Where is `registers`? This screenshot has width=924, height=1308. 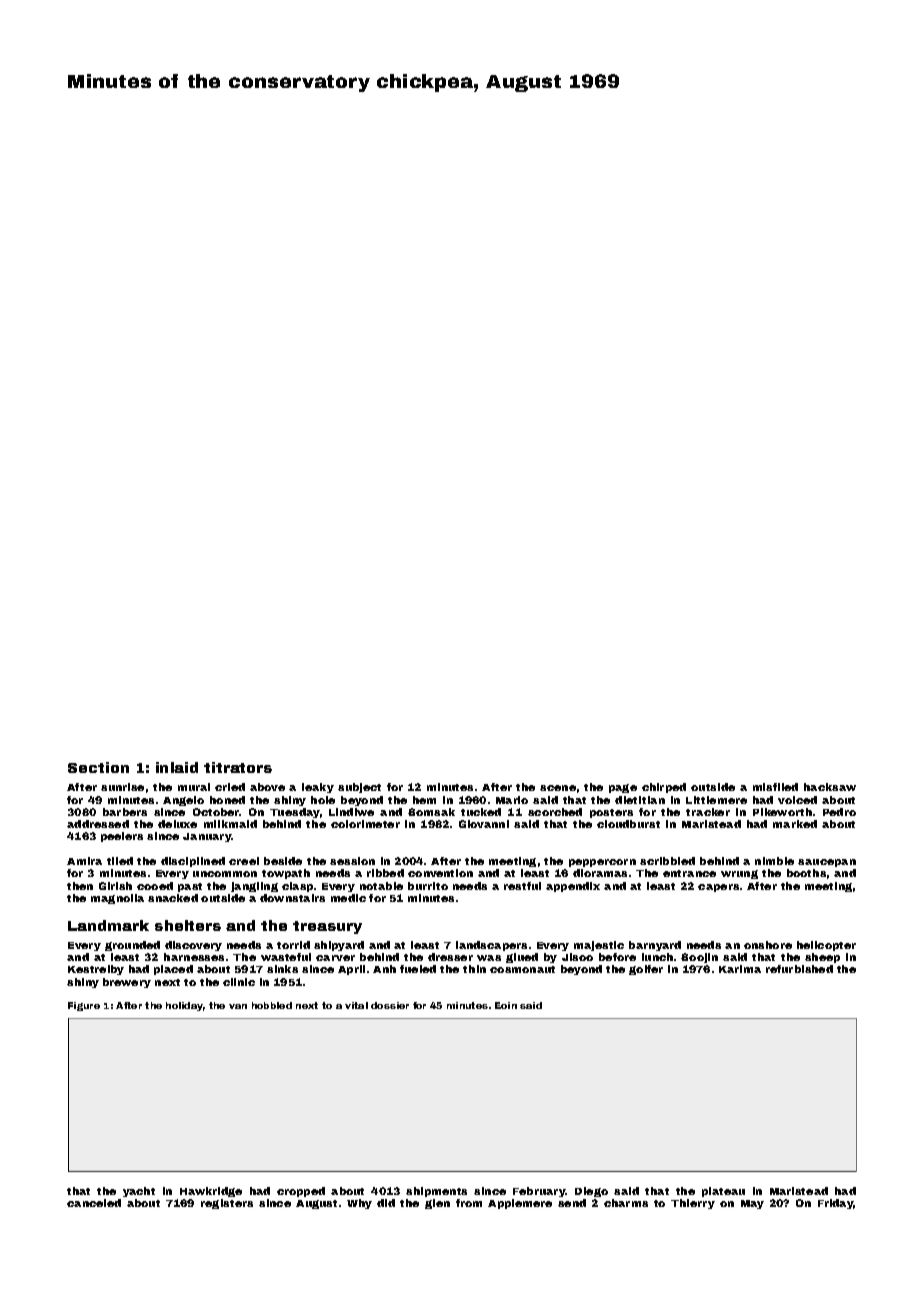 registers is located at coordinates (227, 1204).
